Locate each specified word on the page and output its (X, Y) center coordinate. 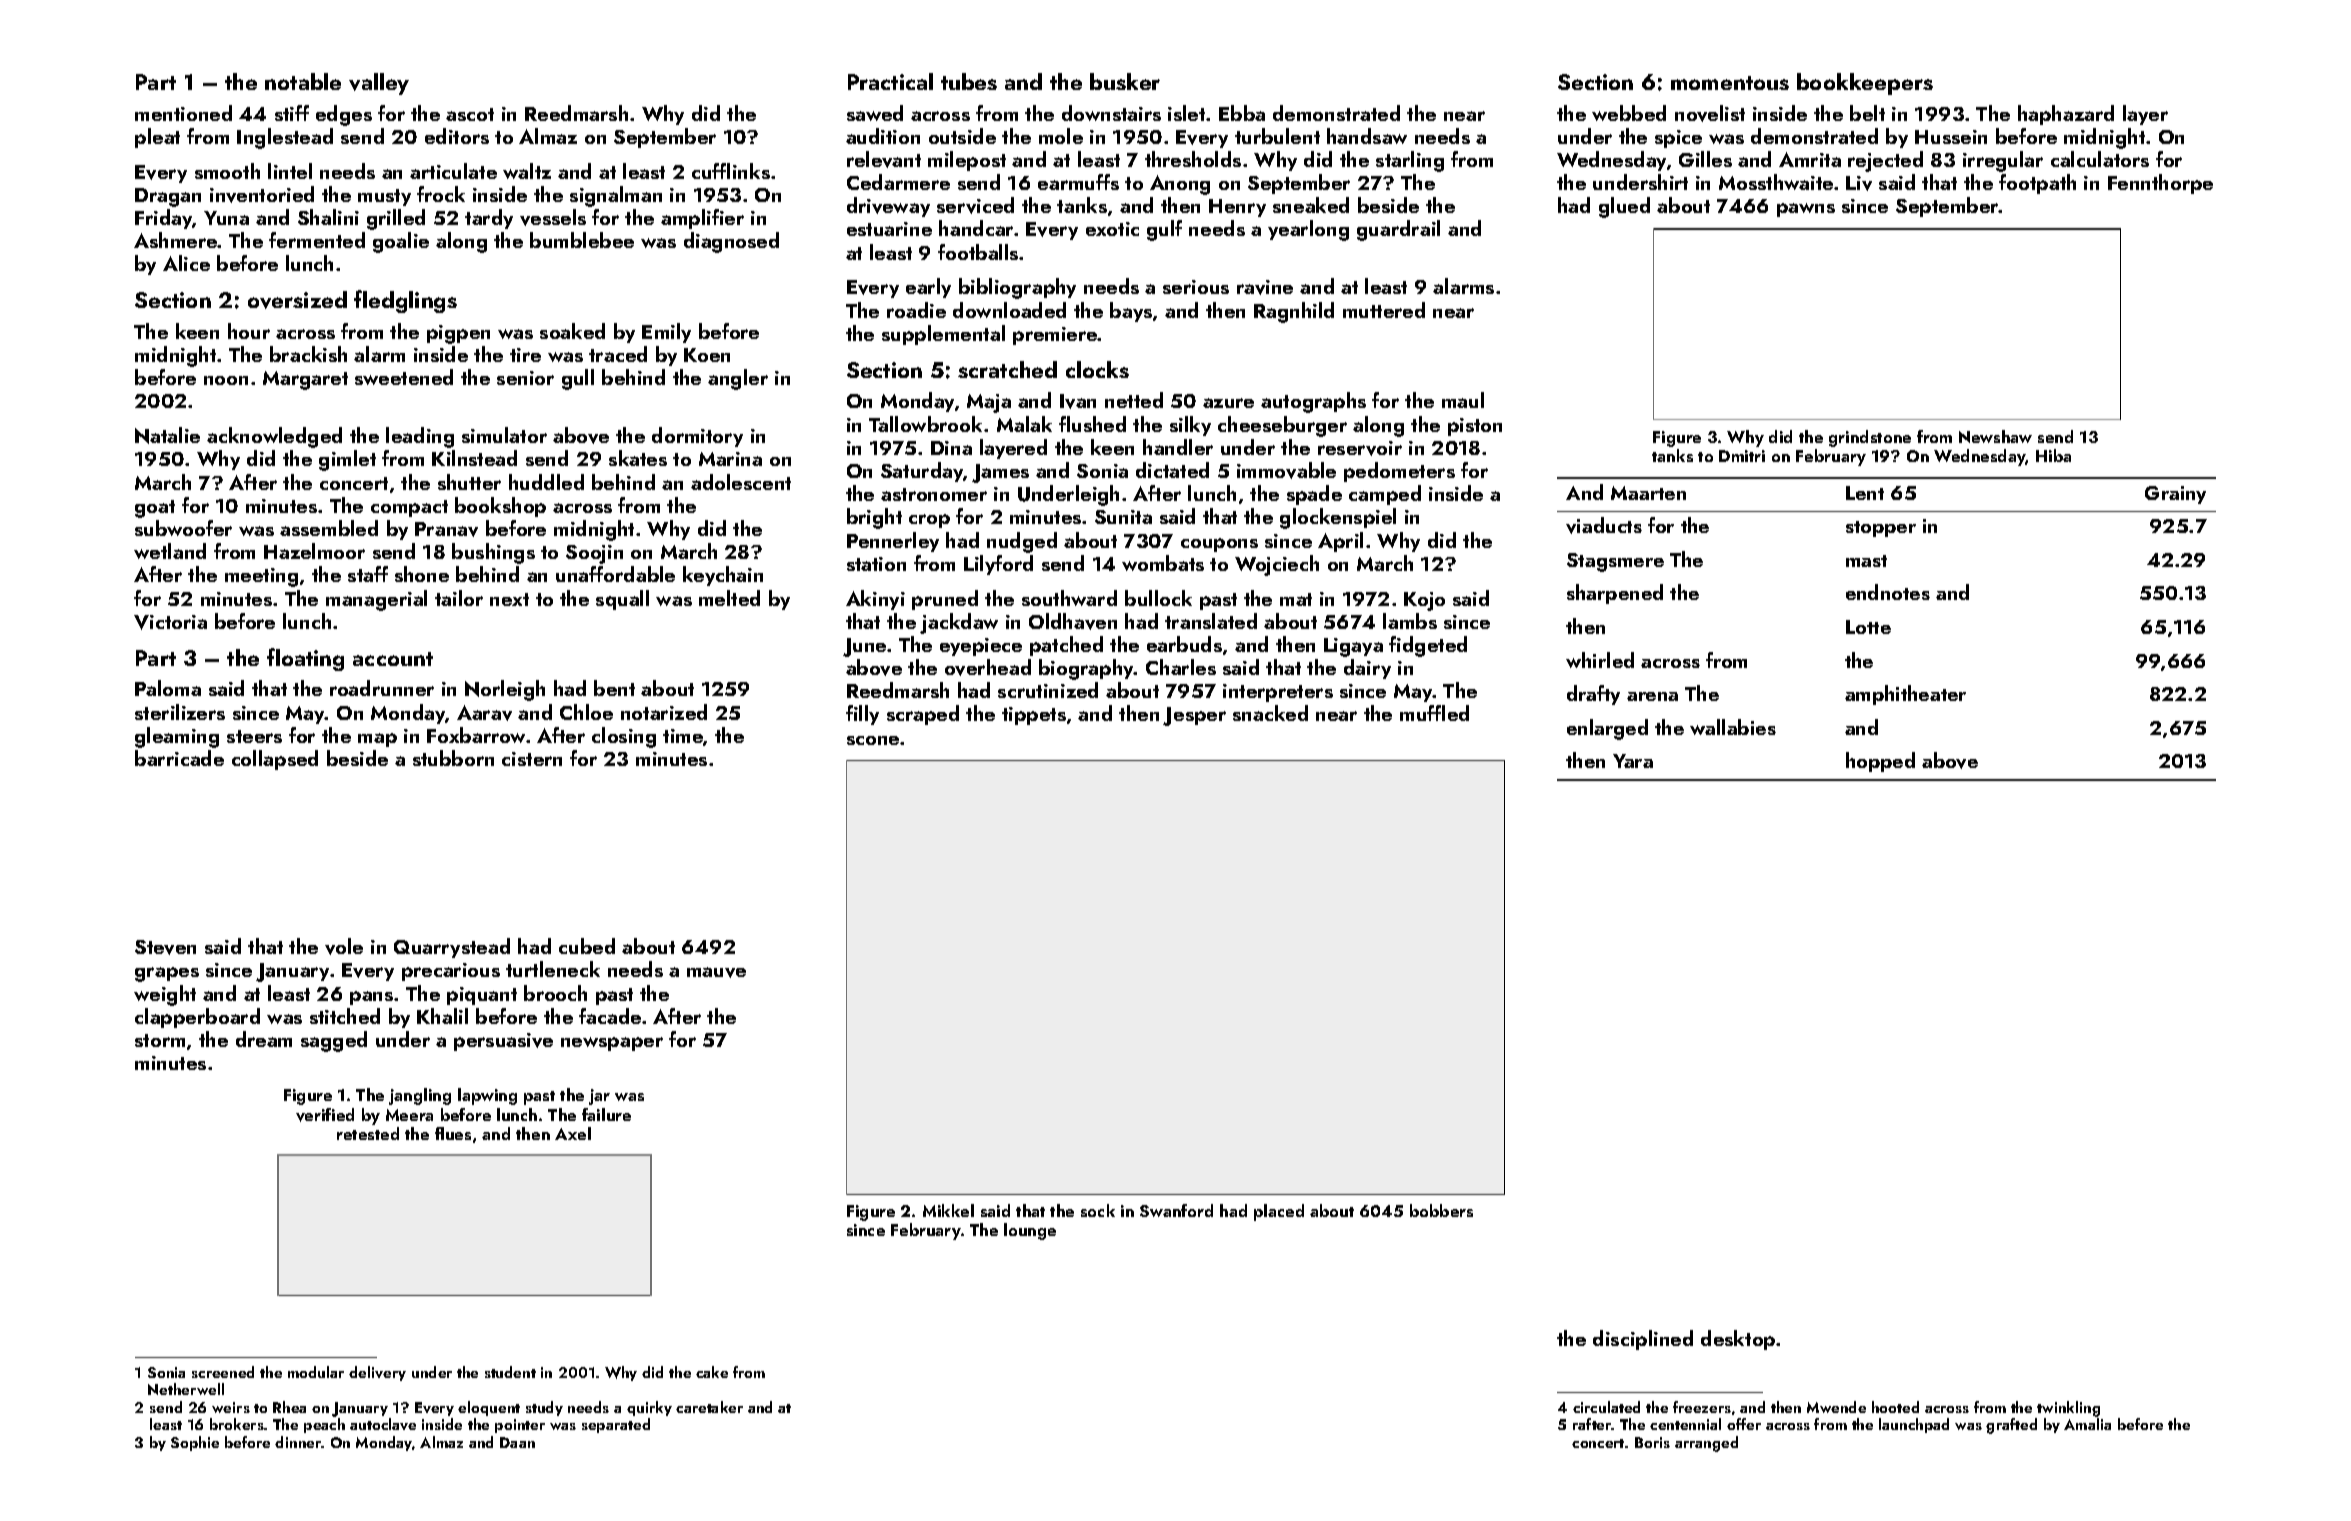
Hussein (1951, 137)
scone (873, 740)
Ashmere (176, 240)
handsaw (1367, 136)
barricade (179, 758)
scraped (923, 715)
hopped (1880, 762)
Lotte (1868, 627)
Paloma (168, 688)
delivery (377, 1373)
